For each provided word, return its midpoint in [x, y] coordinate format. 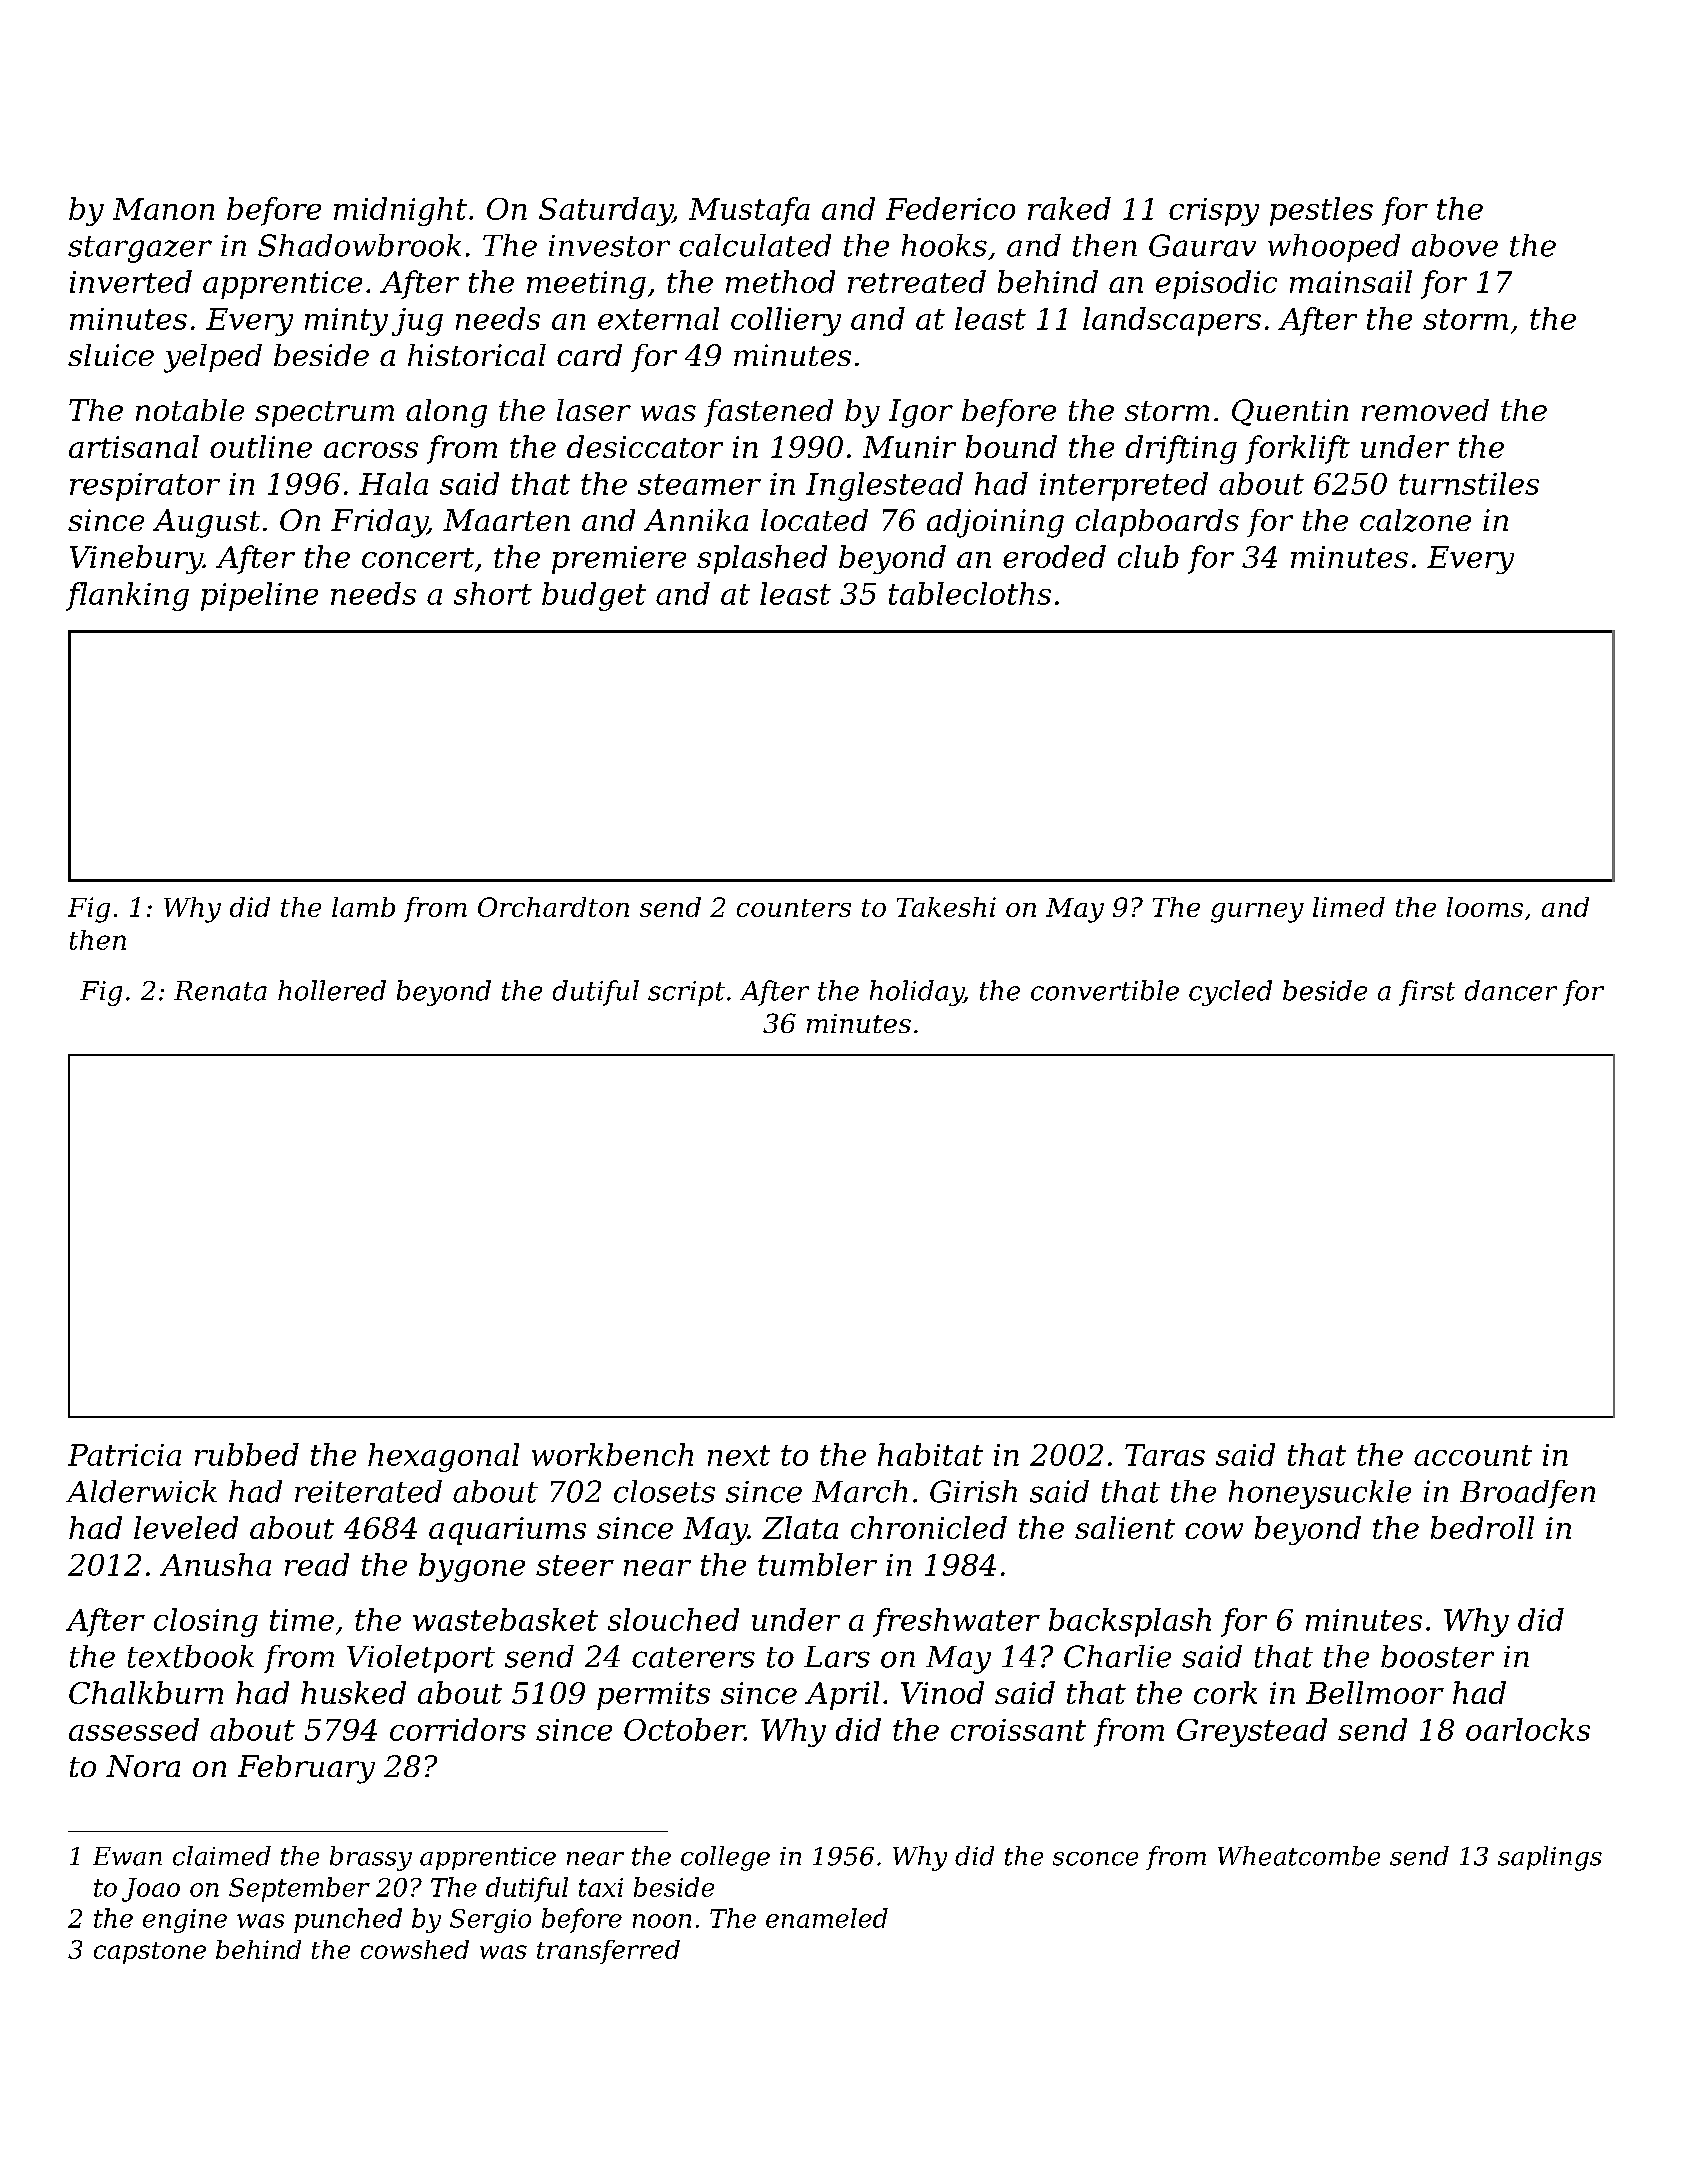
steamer [699, 484]
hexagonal [443, 1457]
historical [477, 355]
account [1473, 1455]
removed [1425, 410]
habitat [930, 1454]
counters [794, 908]
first [1427, 993]
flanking [127, 596]
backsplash [1130, 1622]
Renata [220, 991]
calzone [1415, 520]
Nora [143, 1766]
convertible [1105, 990]
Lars [837, 1657]
